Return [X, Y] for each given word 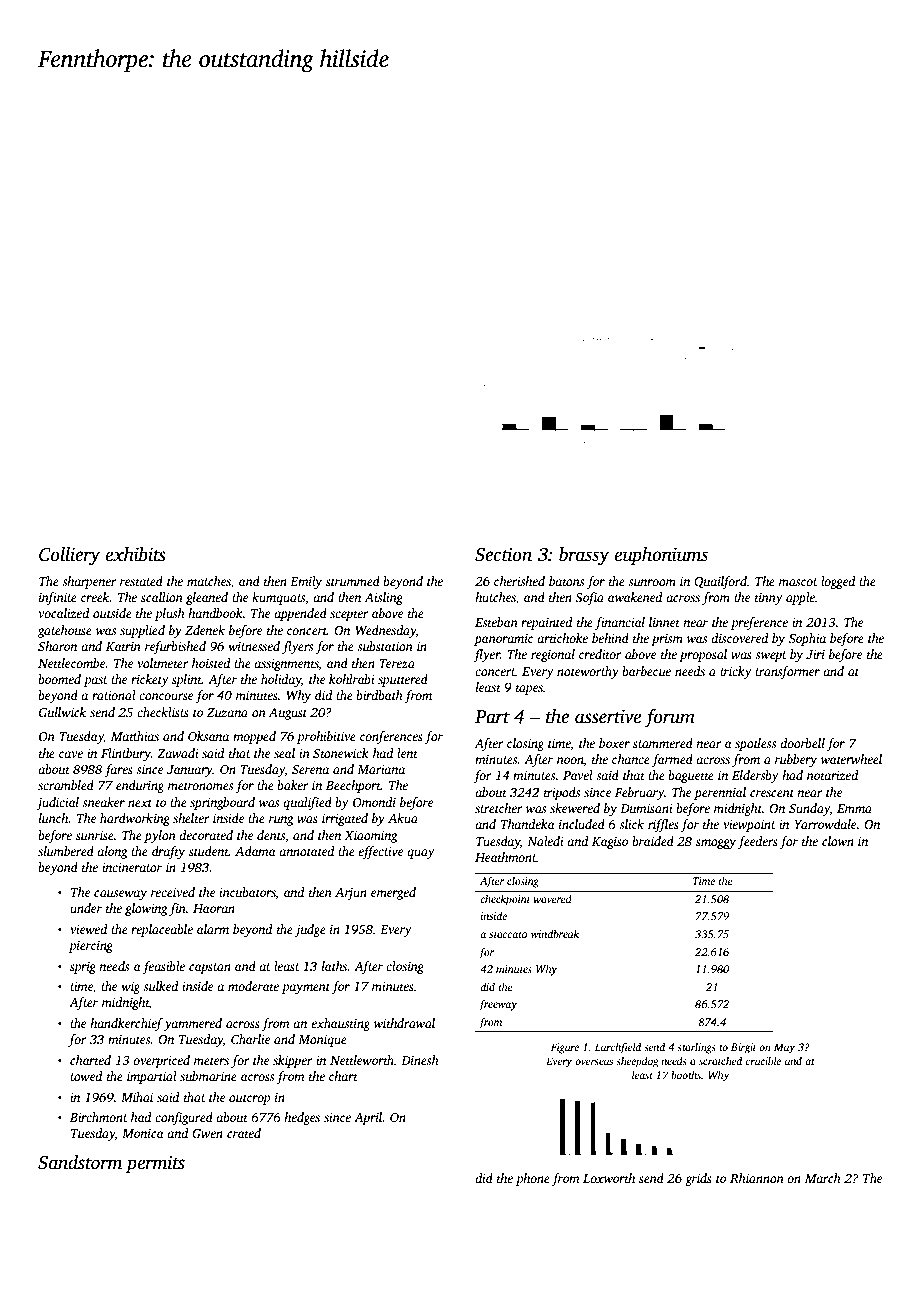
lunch [54, 818]
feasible [163, 967]
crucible [763, 1061]
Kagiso [610, 843]
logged [838, 582]
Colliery [69, 556]
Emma [854, 808]
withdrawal [404, 1023]
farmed [672, 760]
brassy [584, 556]
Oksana [208, 736]
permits [155, 1164]
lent [407, 753]
